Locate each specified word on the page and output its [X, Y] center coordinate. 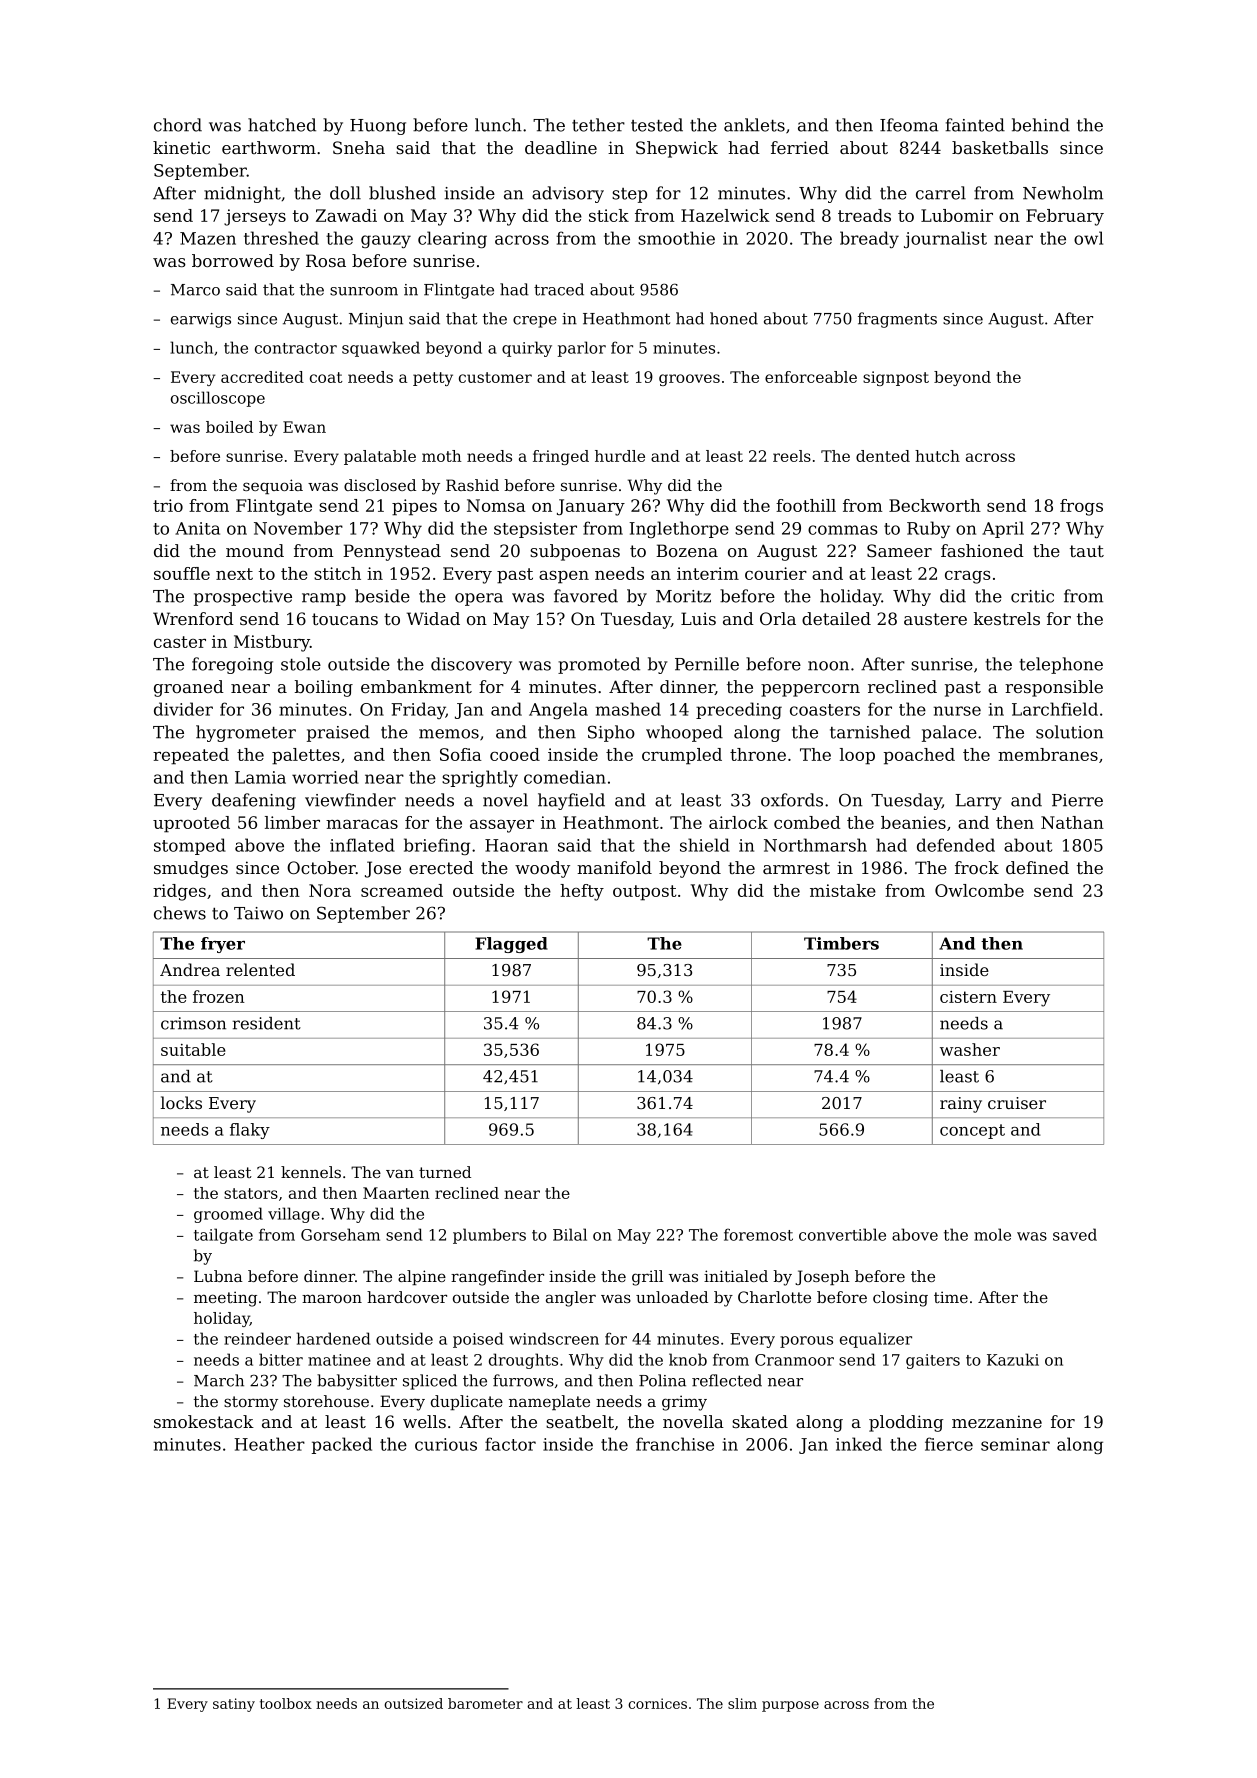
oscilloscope [218, 399]
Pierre [1077, 800]
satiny [234, 1705]
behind [1041, 125]
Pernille [707, 664]
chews [180, 913]
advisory [568, 194]
